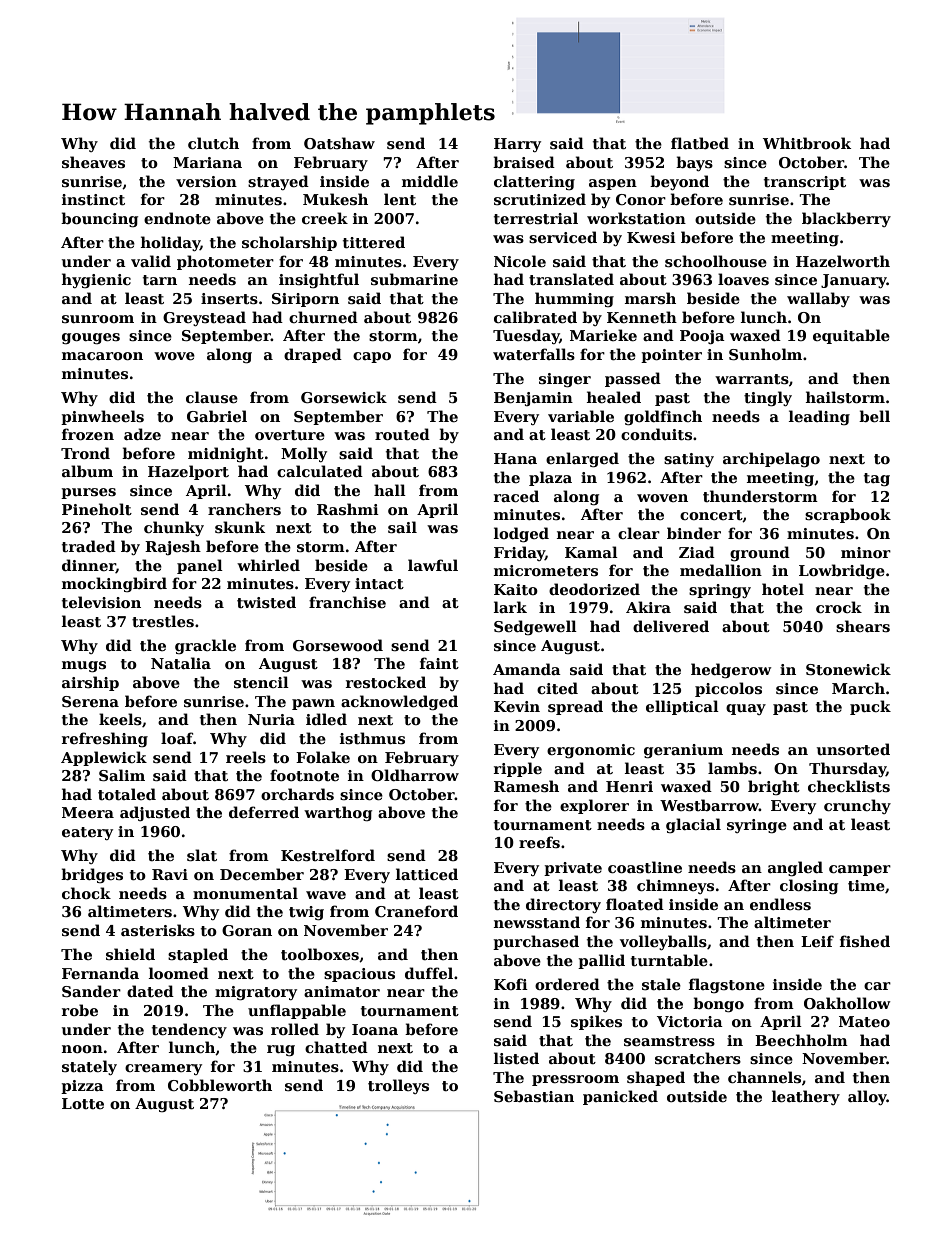 The width and height of the document is (952, 1233). What do you see at coordinates (515, 458) in the document?
I see `Hana` at bounding box center [515, 458].
